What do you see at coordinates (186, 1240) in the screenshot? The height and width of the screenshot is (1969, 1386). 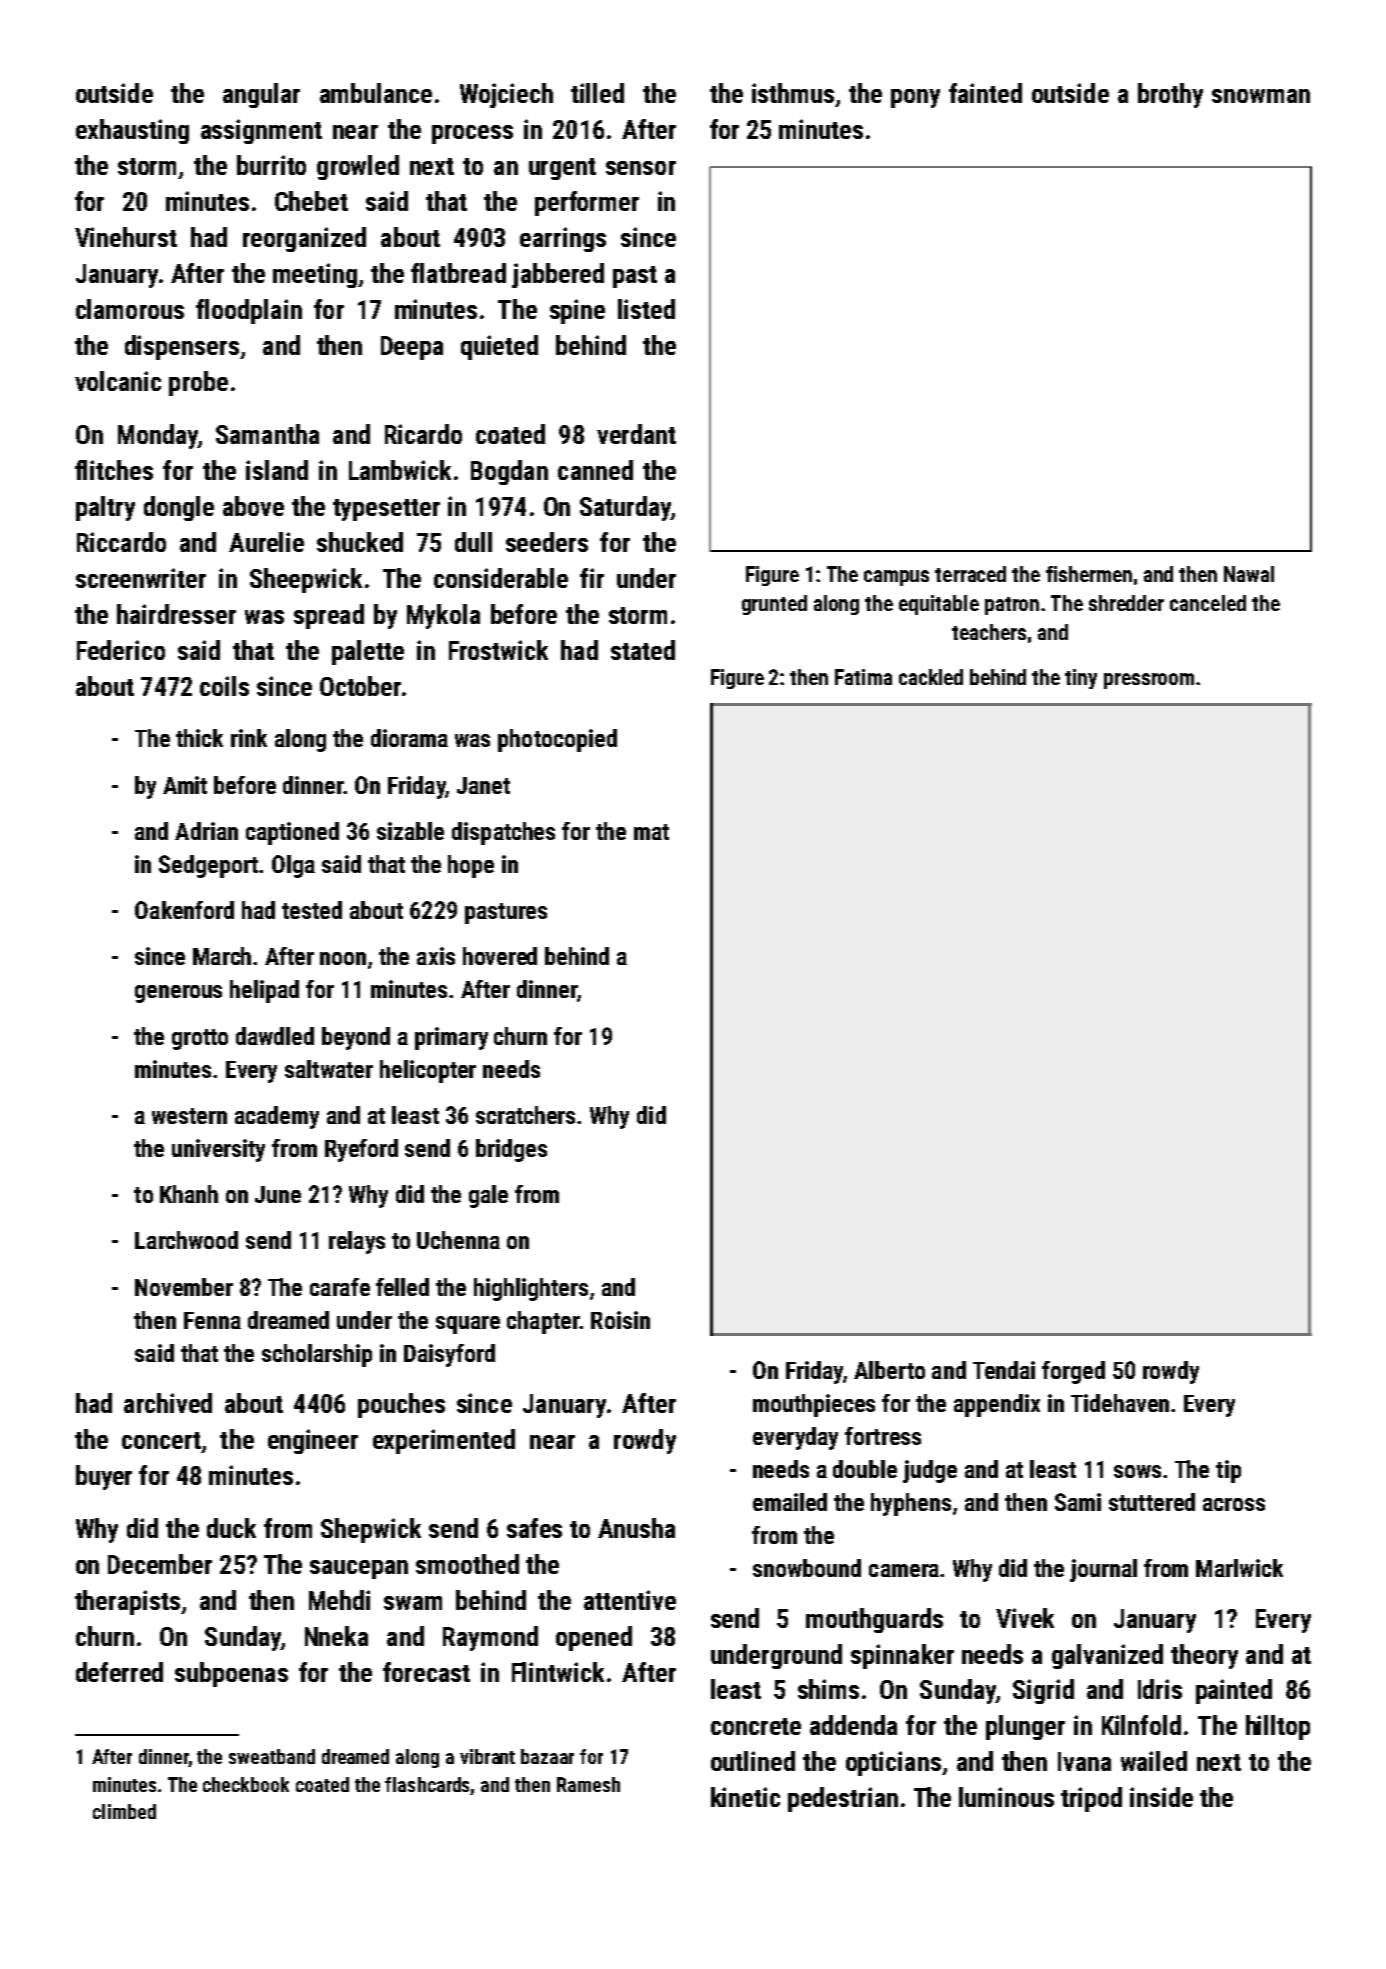 I see `Larchwood` at bounding box center [186, 1240].
